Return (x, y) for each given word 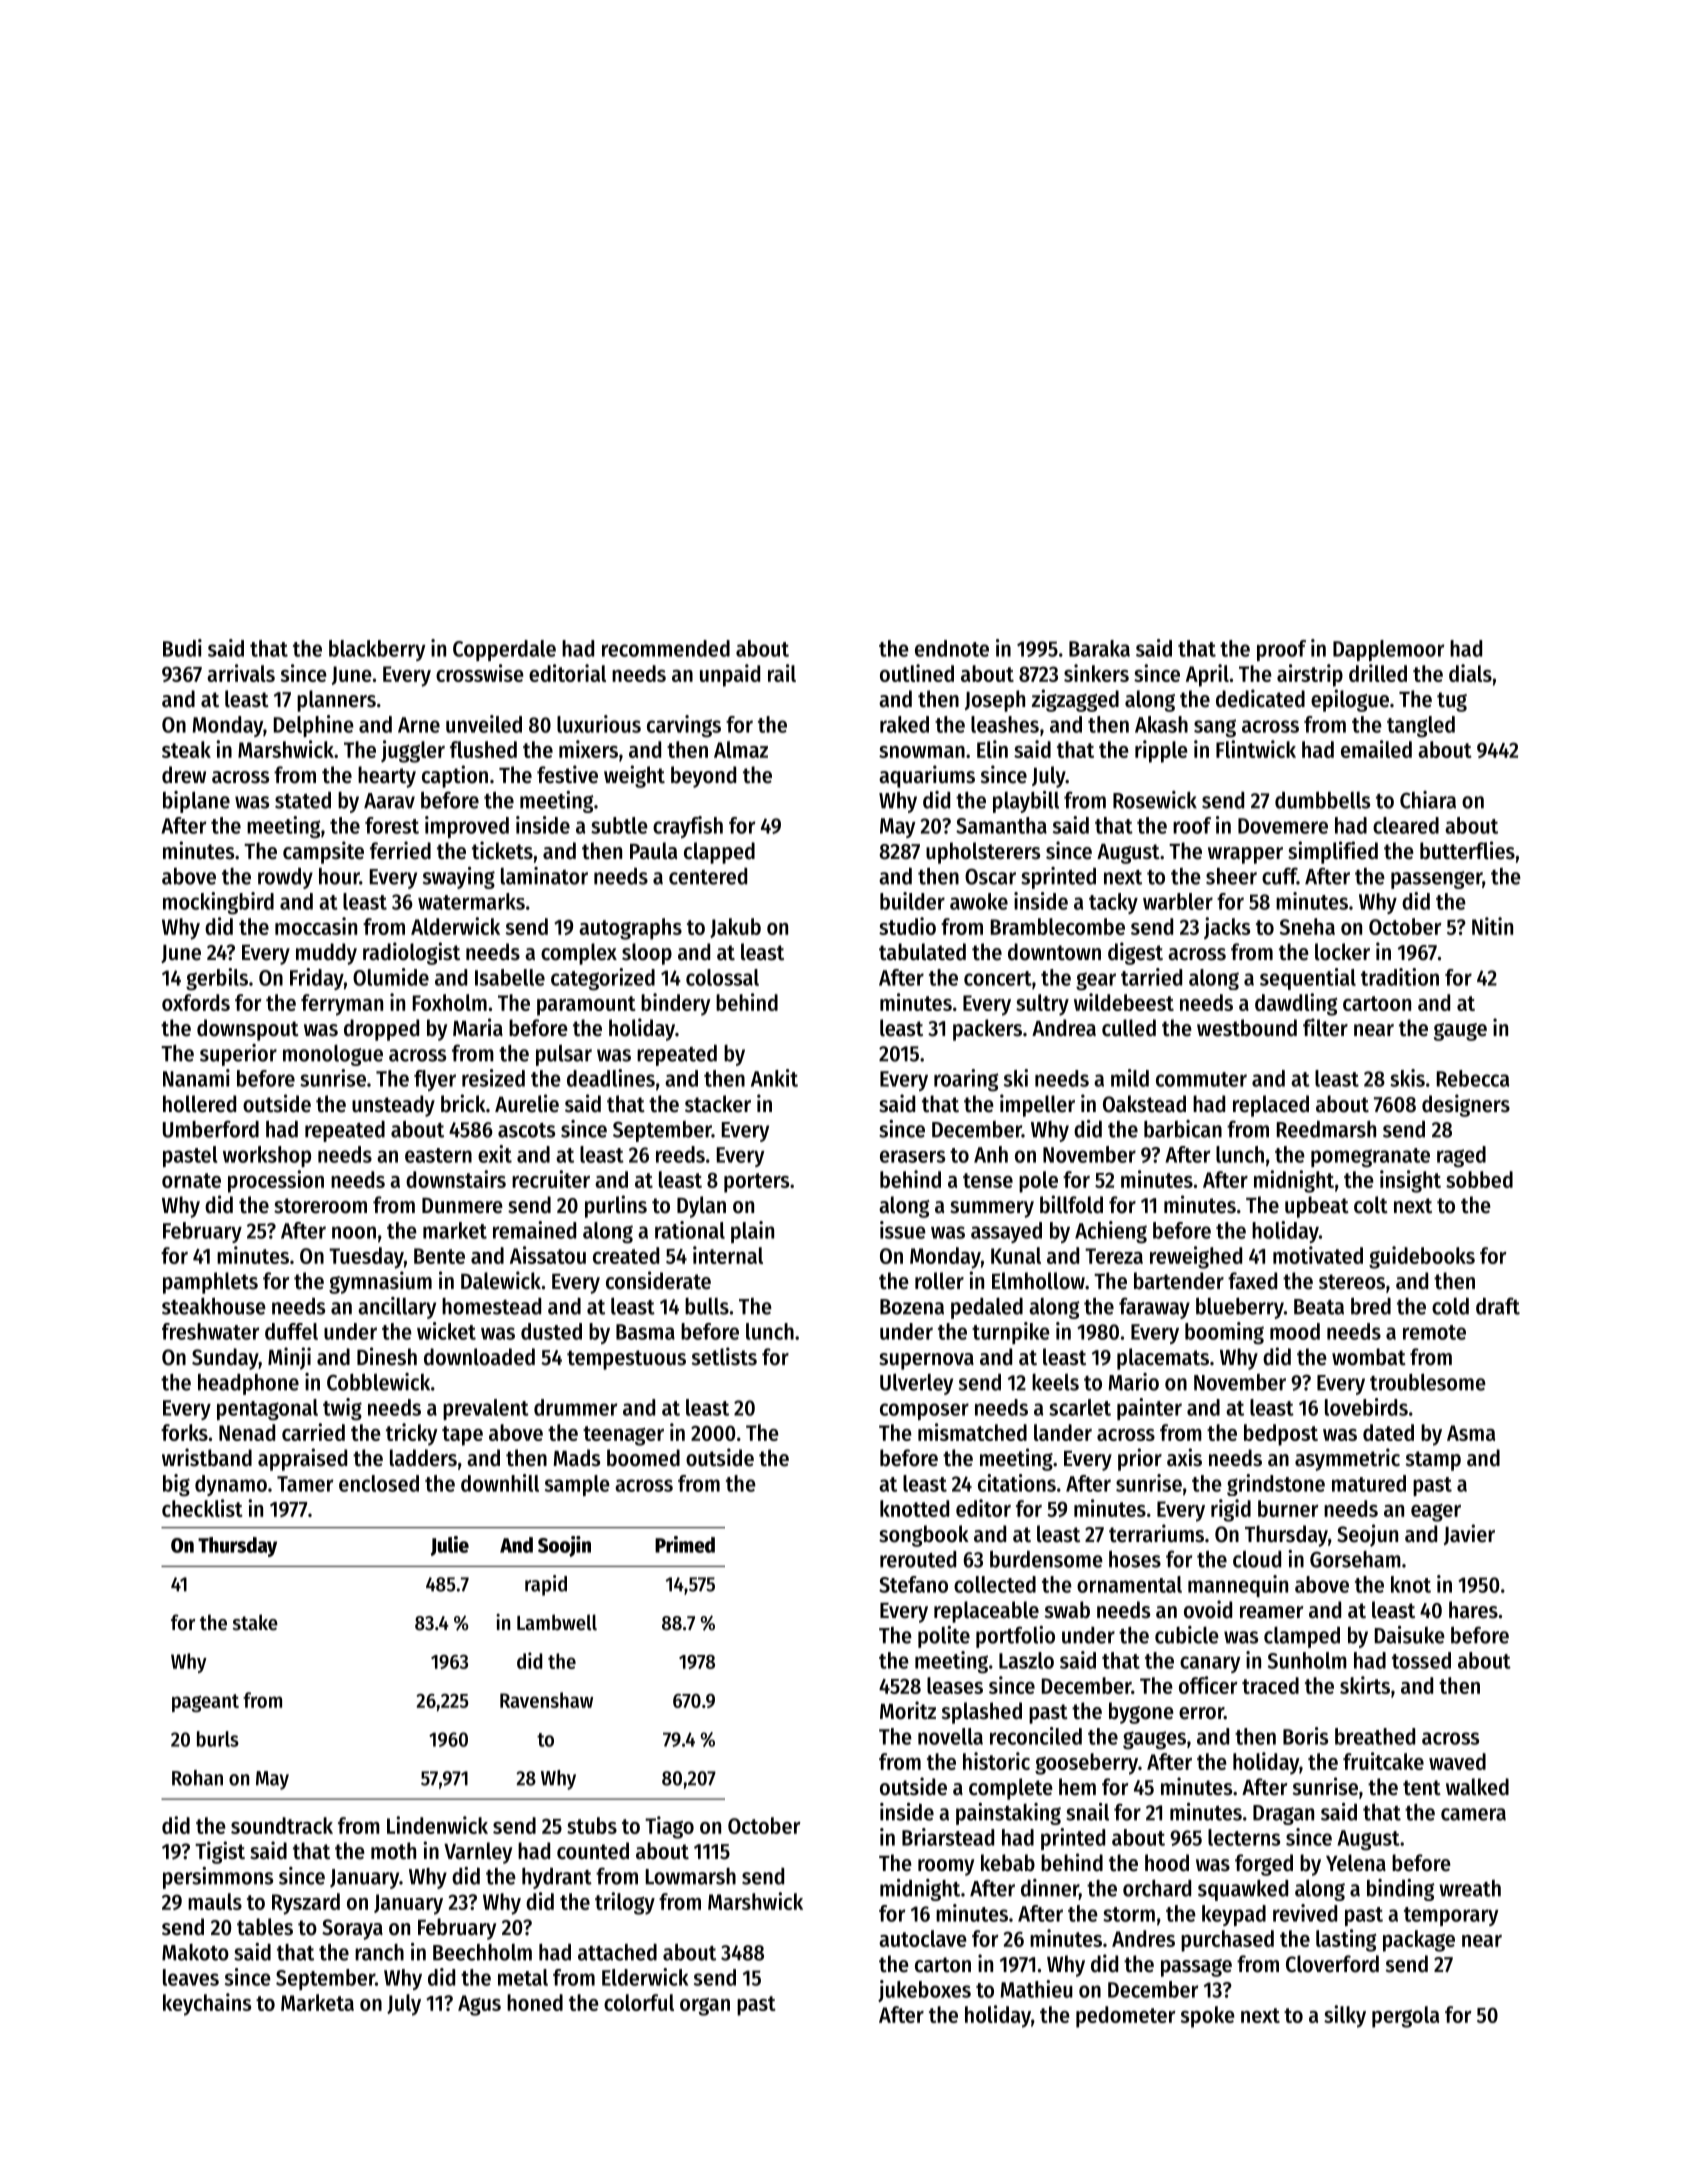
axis (1184, 1457)
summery (992, 1209)
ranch (379, 1952)
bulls (707, 1306)
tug (1452, 702)
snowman (922, 752)
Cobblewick (378, 1382)
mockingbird (218, 903)
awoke (979, 901)
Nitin (1492, 926)
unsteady (393, 1106)
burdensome (1046, 1559)
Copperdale (504, 650)
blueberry (1240, 1308)
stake (255, 1622)
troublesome (1428, 1382)
